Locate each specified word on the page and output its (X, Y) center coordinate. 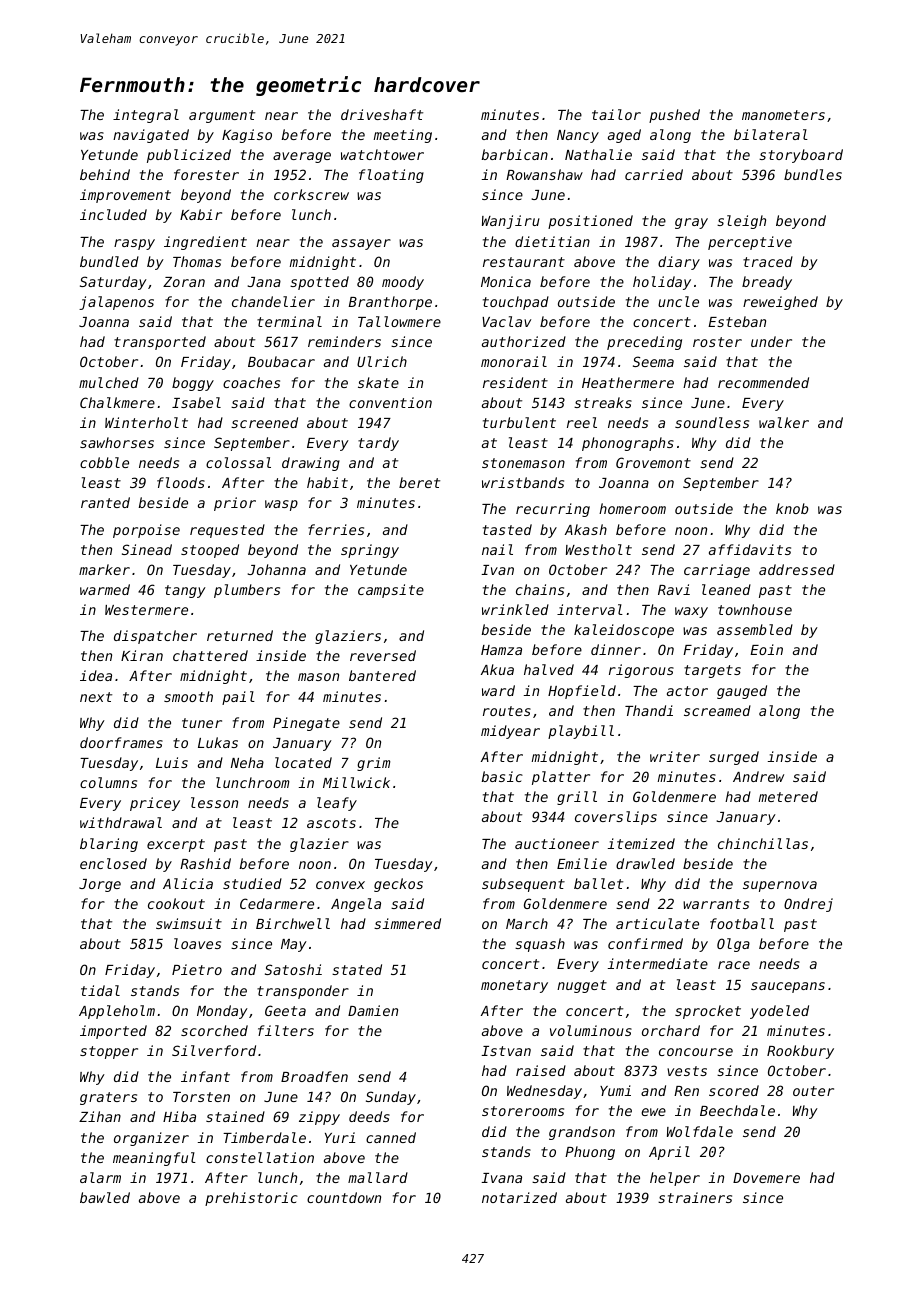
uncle (678, 301)
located (303, 762)
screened (264, 422)
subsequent (523, 885)
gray (691, 223)
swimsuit (189, 923)
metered (788, 796)
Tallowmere (399, 321)
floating (391, 176)
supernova (780, 886)
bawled (105, 1197)
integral (146, 116)
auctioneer (557, 843)
